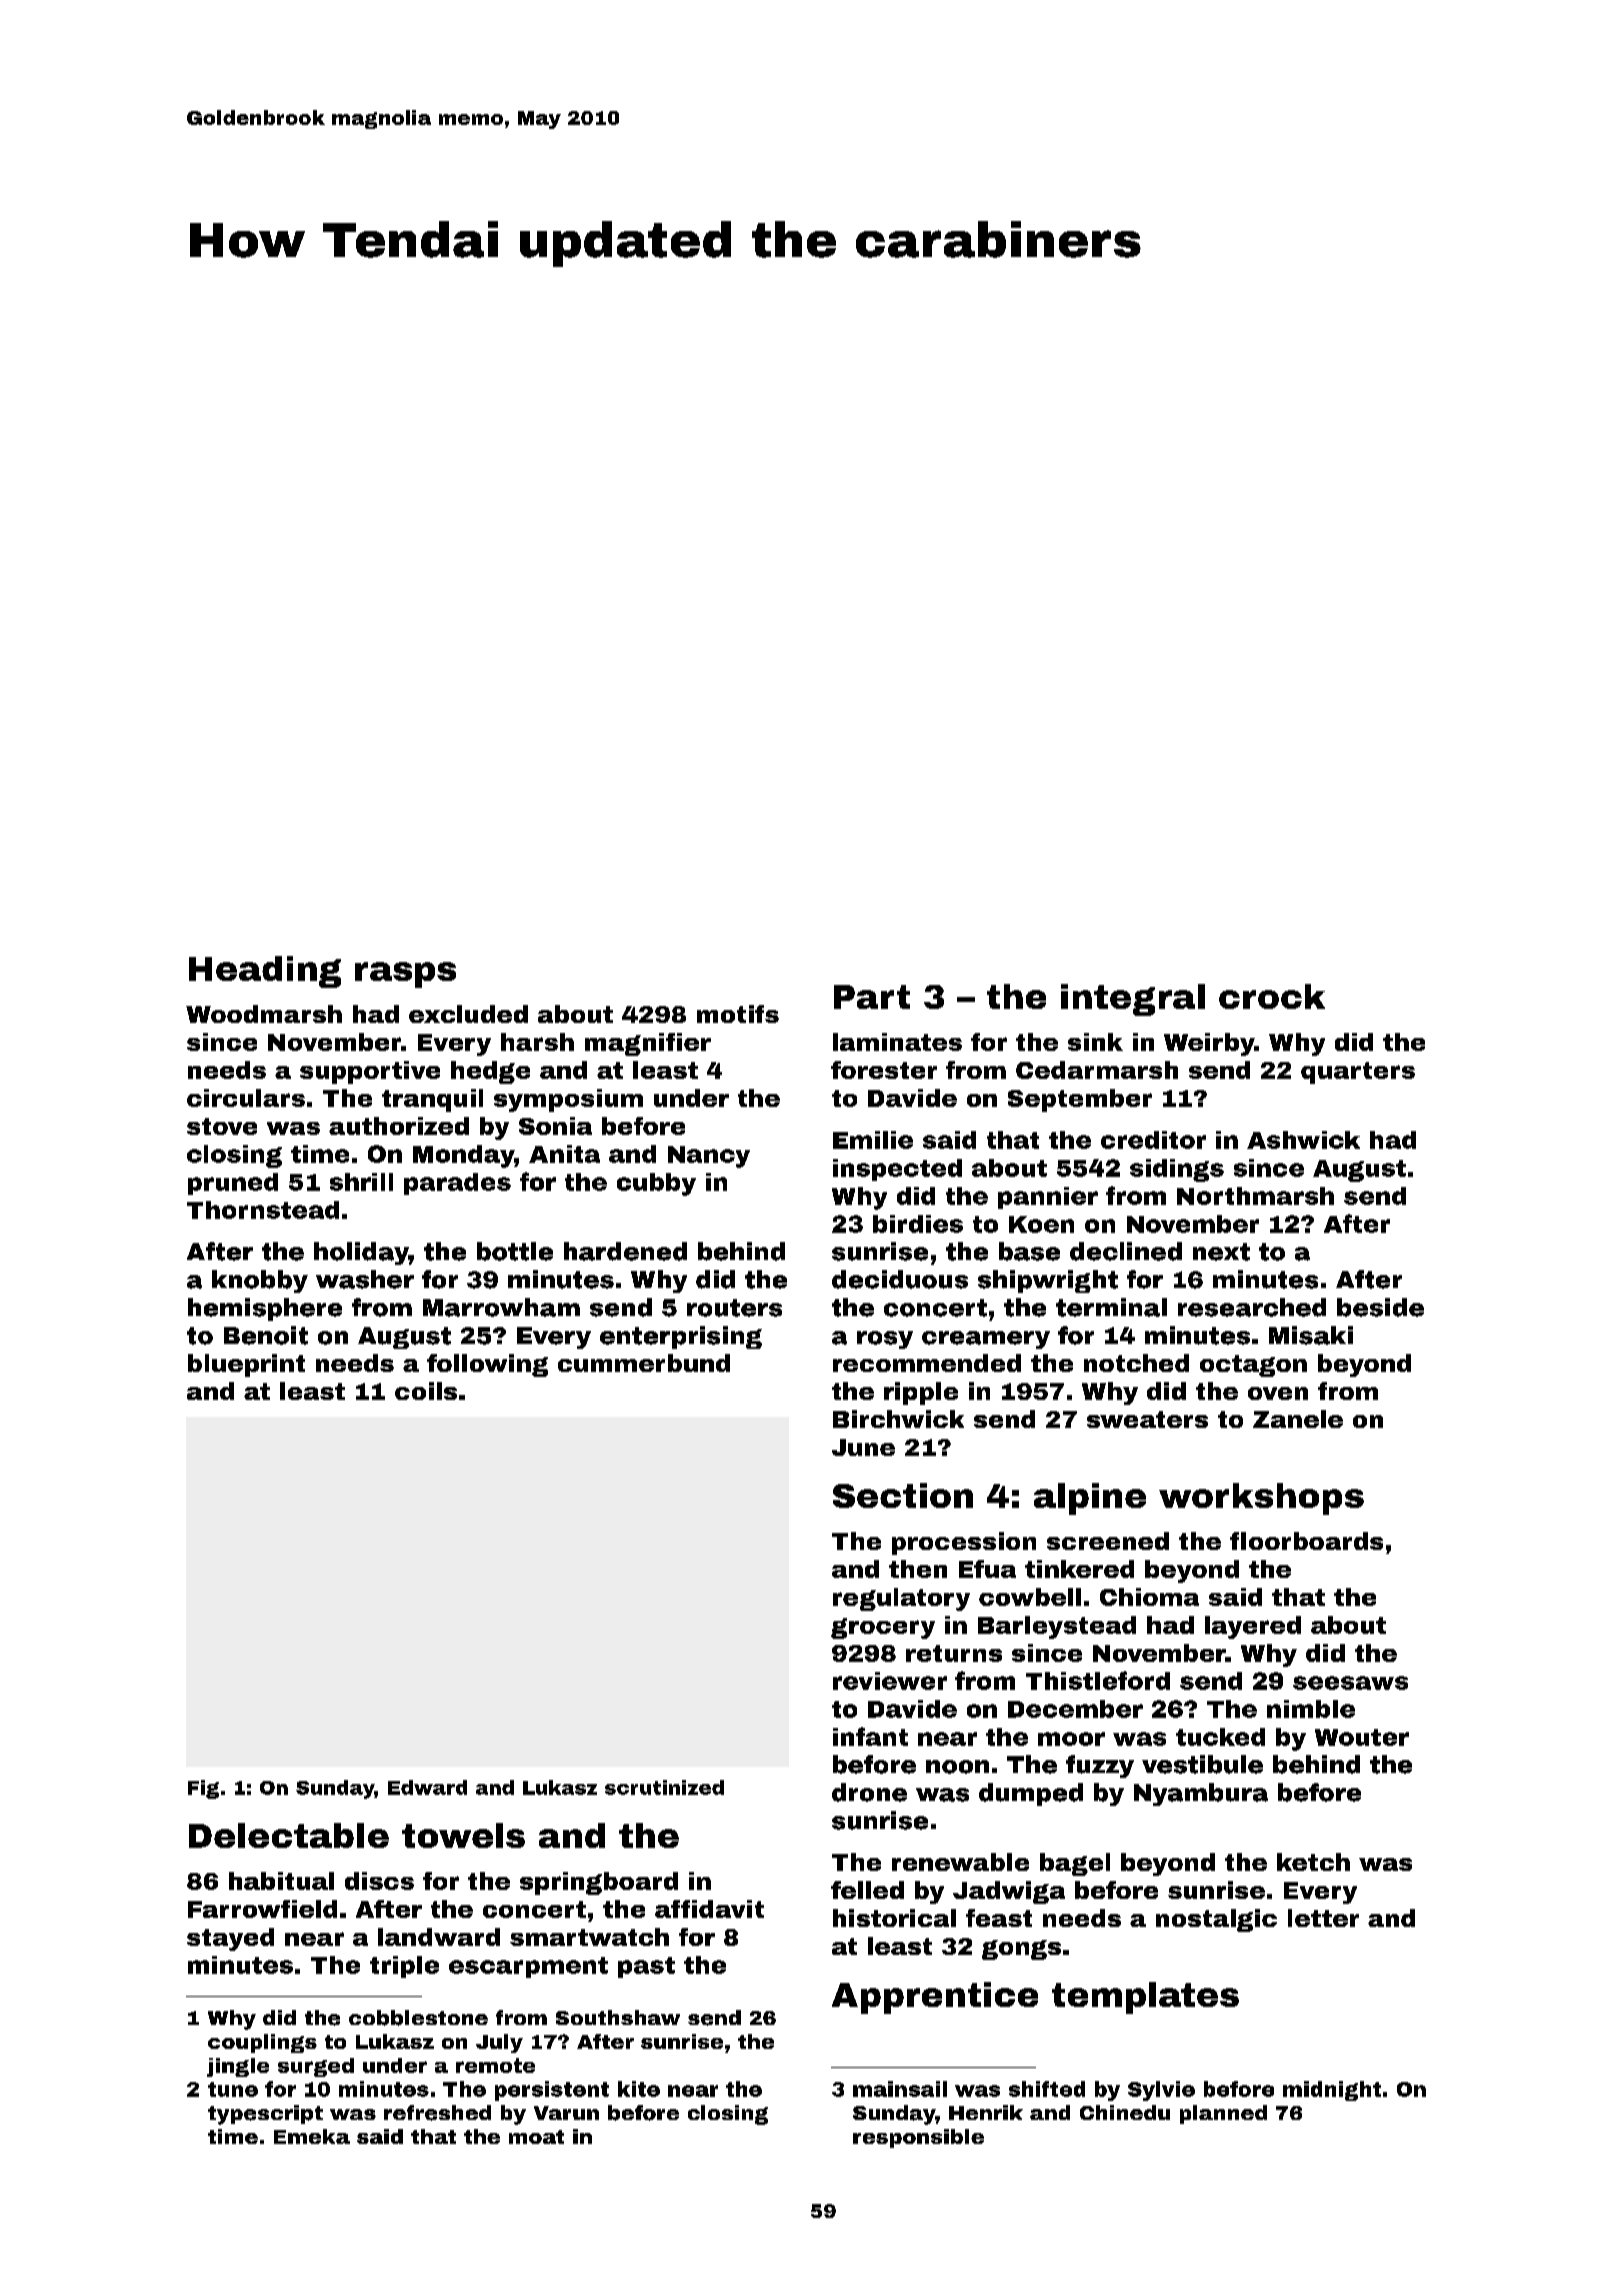  I want to click on beside, so click(1380, 1307).
